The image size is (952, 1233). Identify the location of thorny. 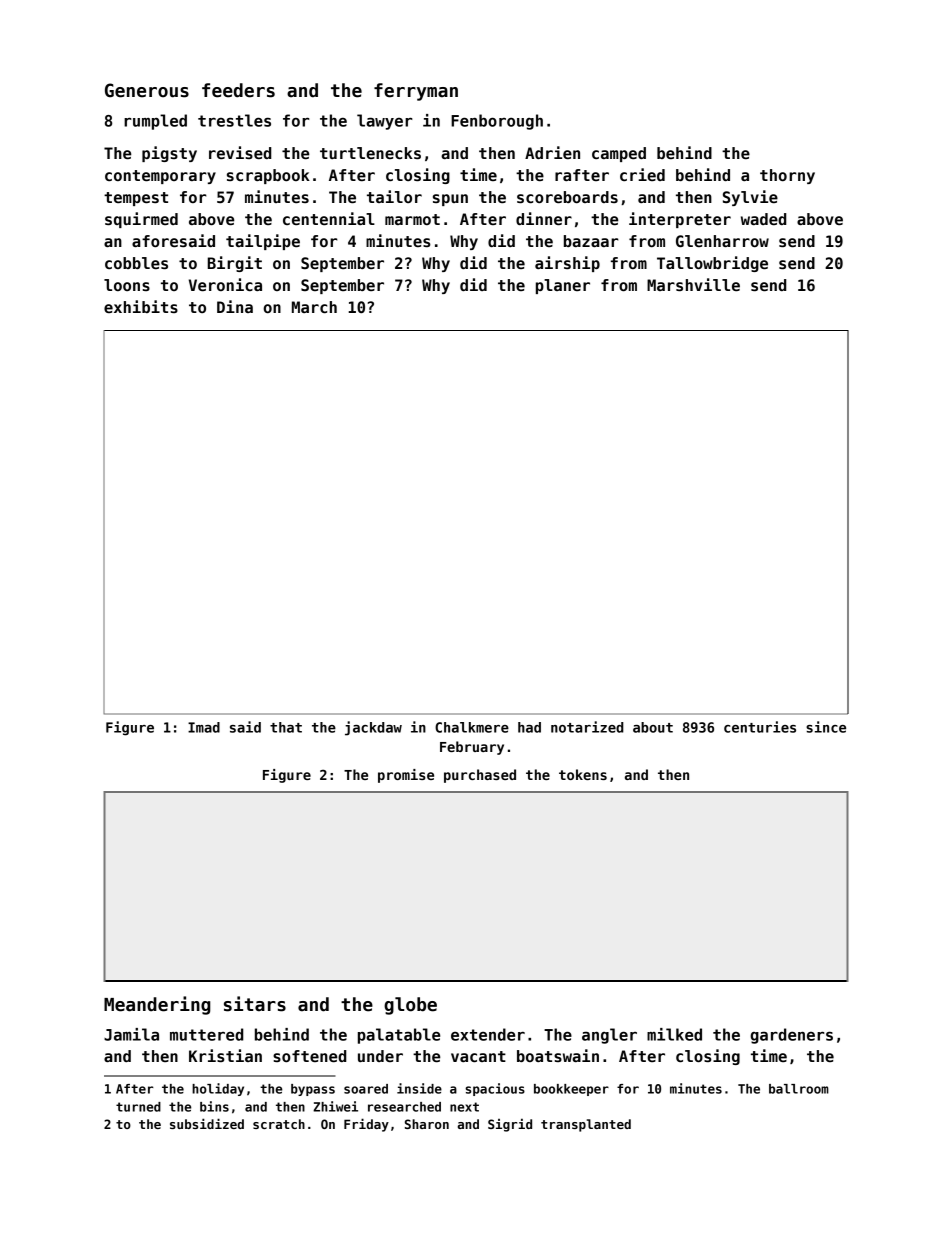
(787, 176).
